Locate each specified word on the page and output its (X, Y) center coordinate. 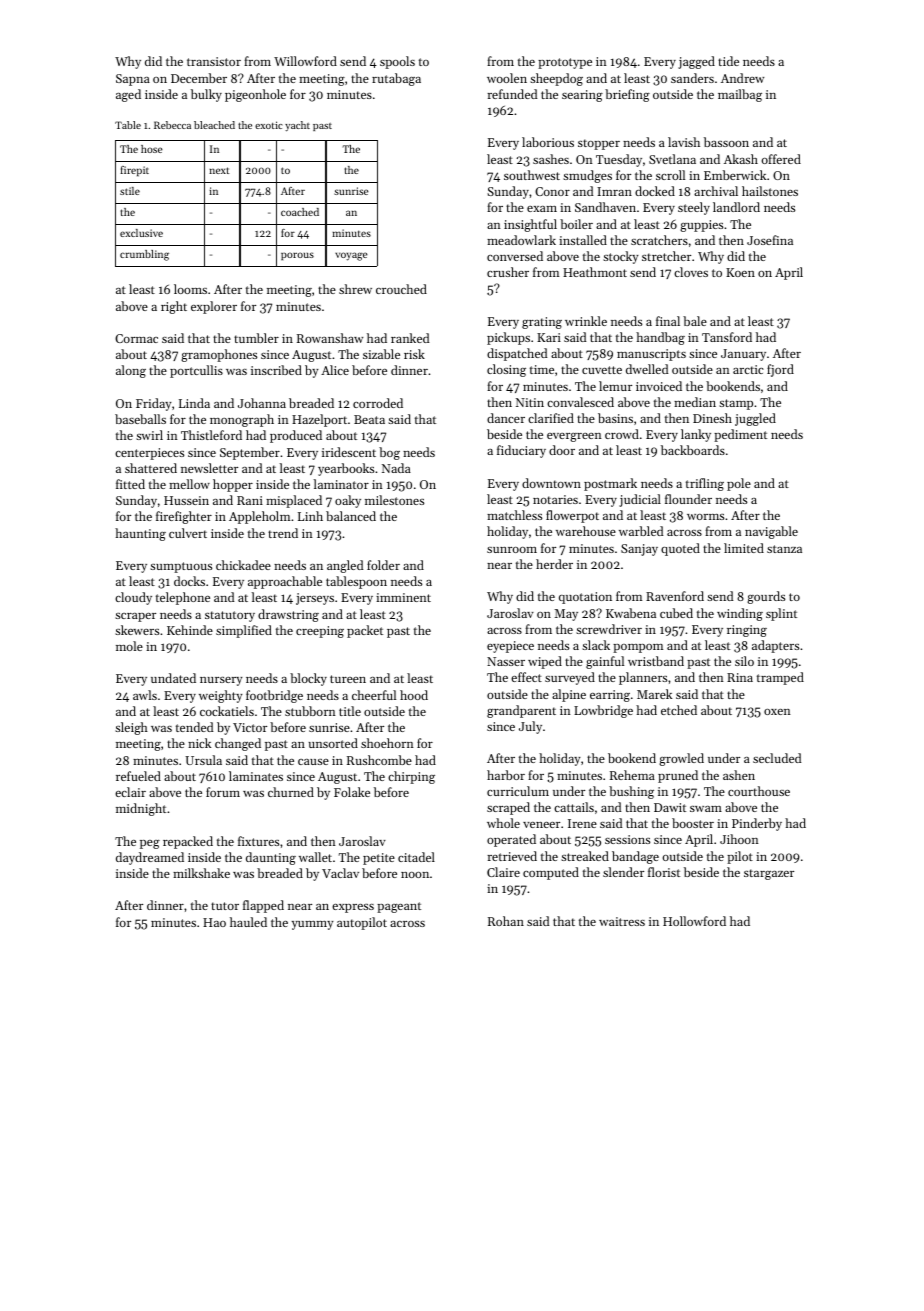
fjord (780, 370)
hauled (248, 922)
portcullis (196, 371)
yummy (313, 925)
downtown (551, 483)
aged (128, 95)
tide (728, 61)
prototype (565, 63)
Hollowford (694, 921)
